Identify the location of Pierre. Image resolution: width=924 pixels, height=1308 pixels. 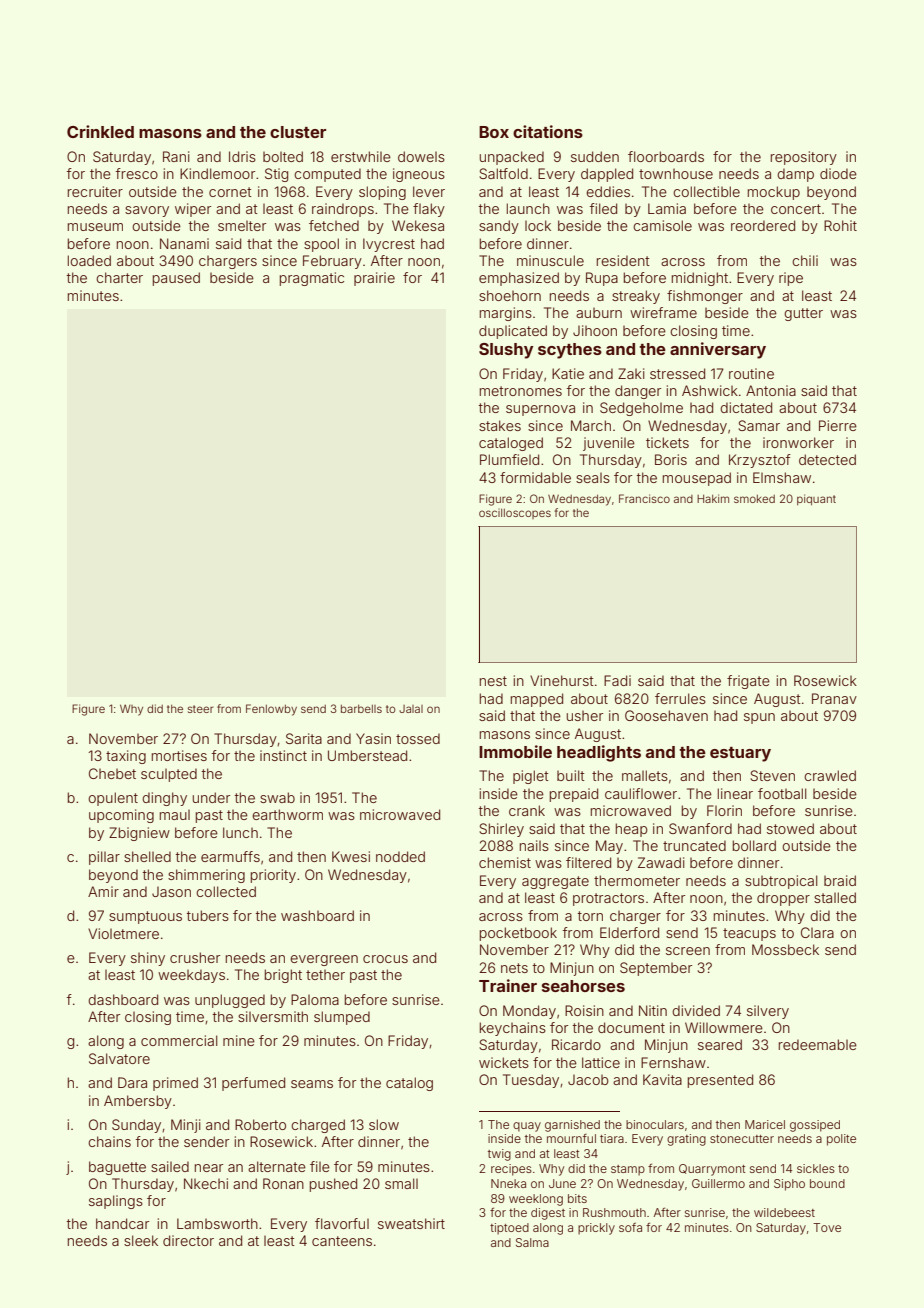
(838, 425).
